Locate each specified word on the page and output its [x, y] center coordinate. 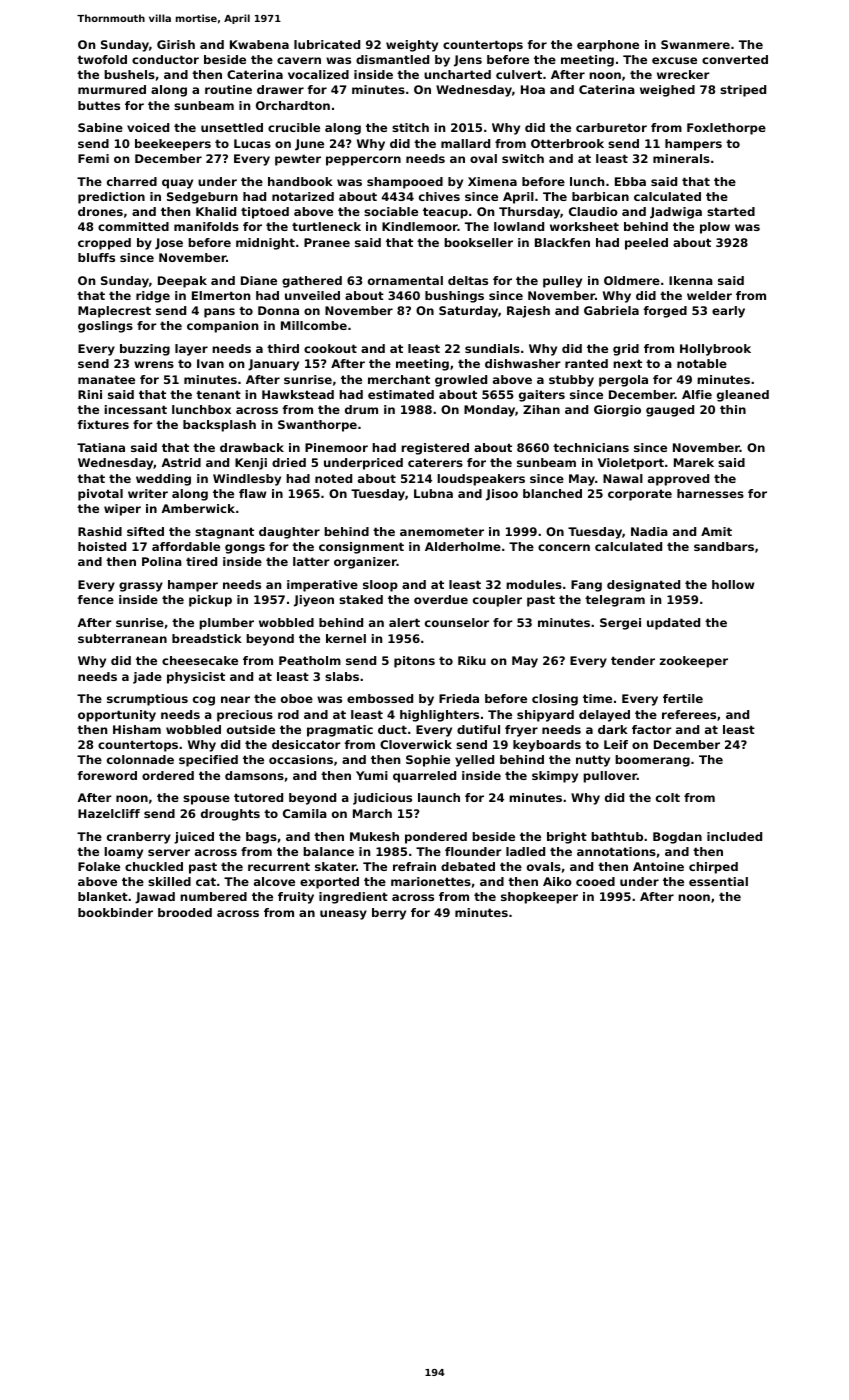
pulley [562, 282]
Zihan [541, 409]
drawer [280, 89]
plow [715, 228]
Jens [468, 61]
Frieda [459, 698]
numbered [213, 896]
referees [689, 714]
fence [95, 599]
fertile [683, 698]
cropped [104, 244]
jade [147, 678]
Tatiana [101, 447]
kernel [346, 638]
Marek [694, 462]
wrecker [683, 74]
